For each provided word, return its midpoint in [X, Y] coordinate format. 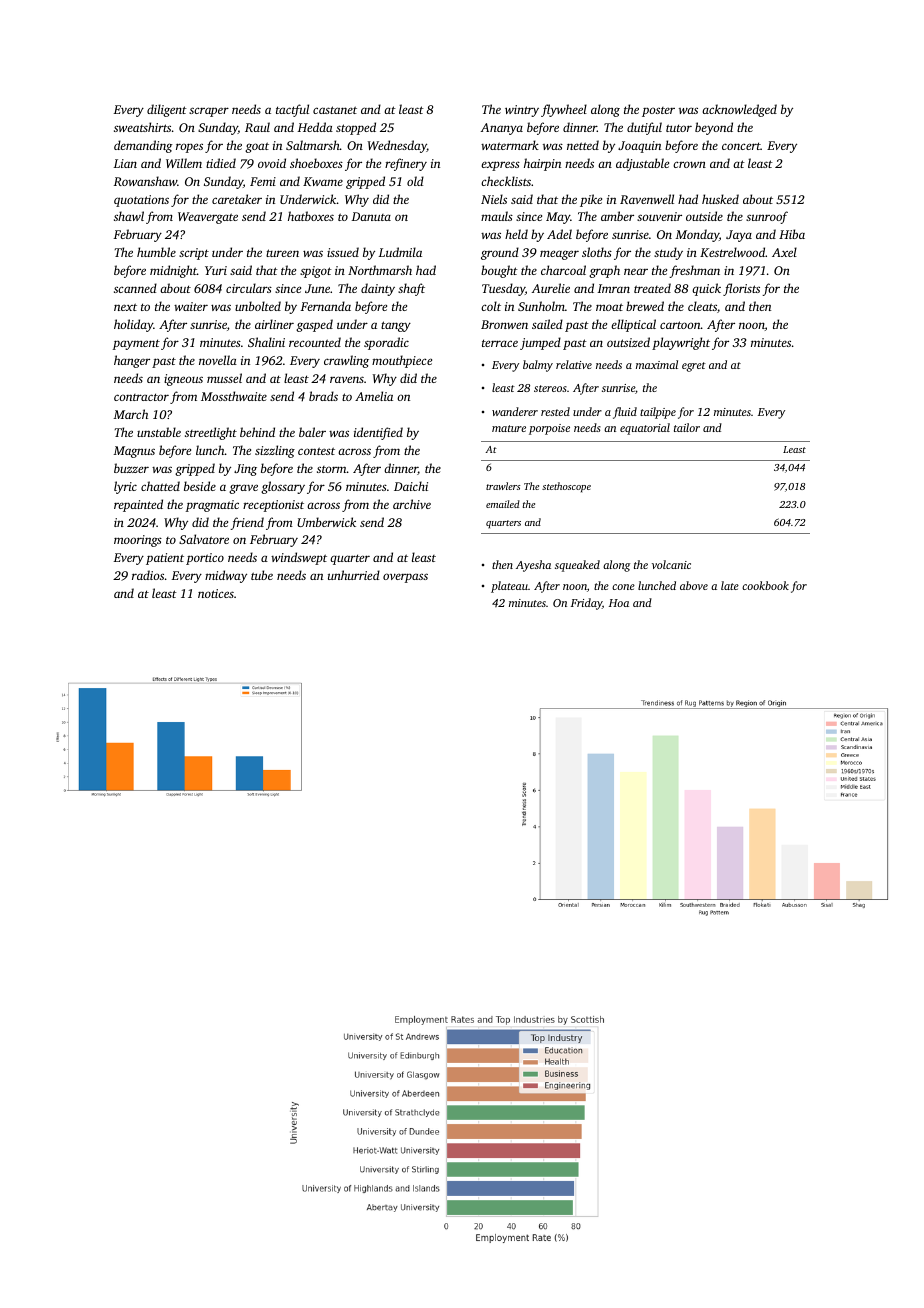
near [636, 271]
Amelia [374, 396]
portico [205, 559]
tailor [687, 427]
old [415, 181]
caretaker [237, 199]
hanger [132, 361]
